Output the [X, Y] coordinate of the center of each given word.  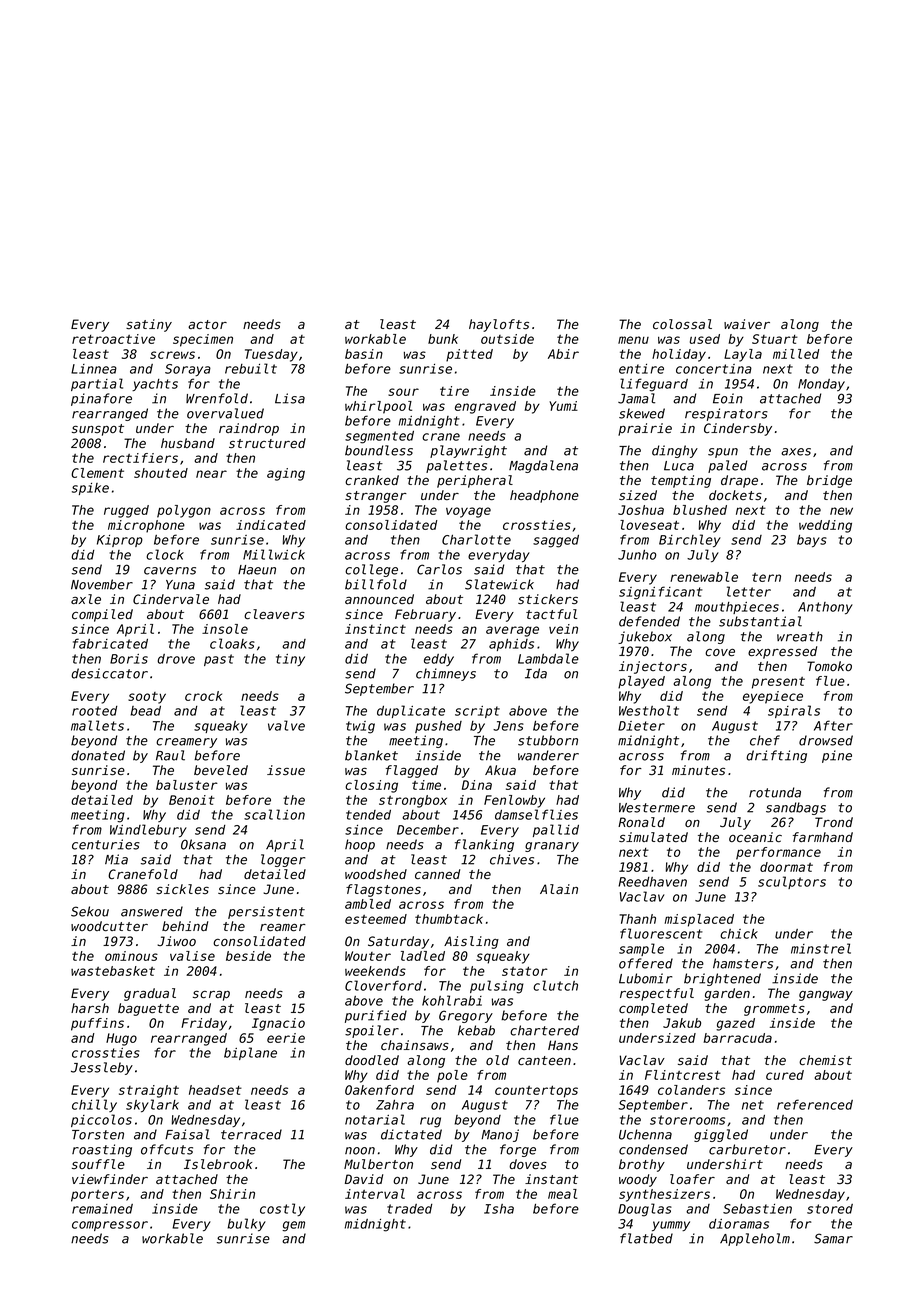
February [425, 615]
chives [512, 859]
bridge [829, 481]
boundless [379, 450]
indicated [271, 525]
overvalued [225, 413]
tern [766, 577]
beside [248, 956]
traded [410, 1209]
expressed [782, 652]
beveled [221, 770]
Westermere [657, 808]
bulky [247, 1224]
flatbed [646, 1238]
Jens [508, 726]
